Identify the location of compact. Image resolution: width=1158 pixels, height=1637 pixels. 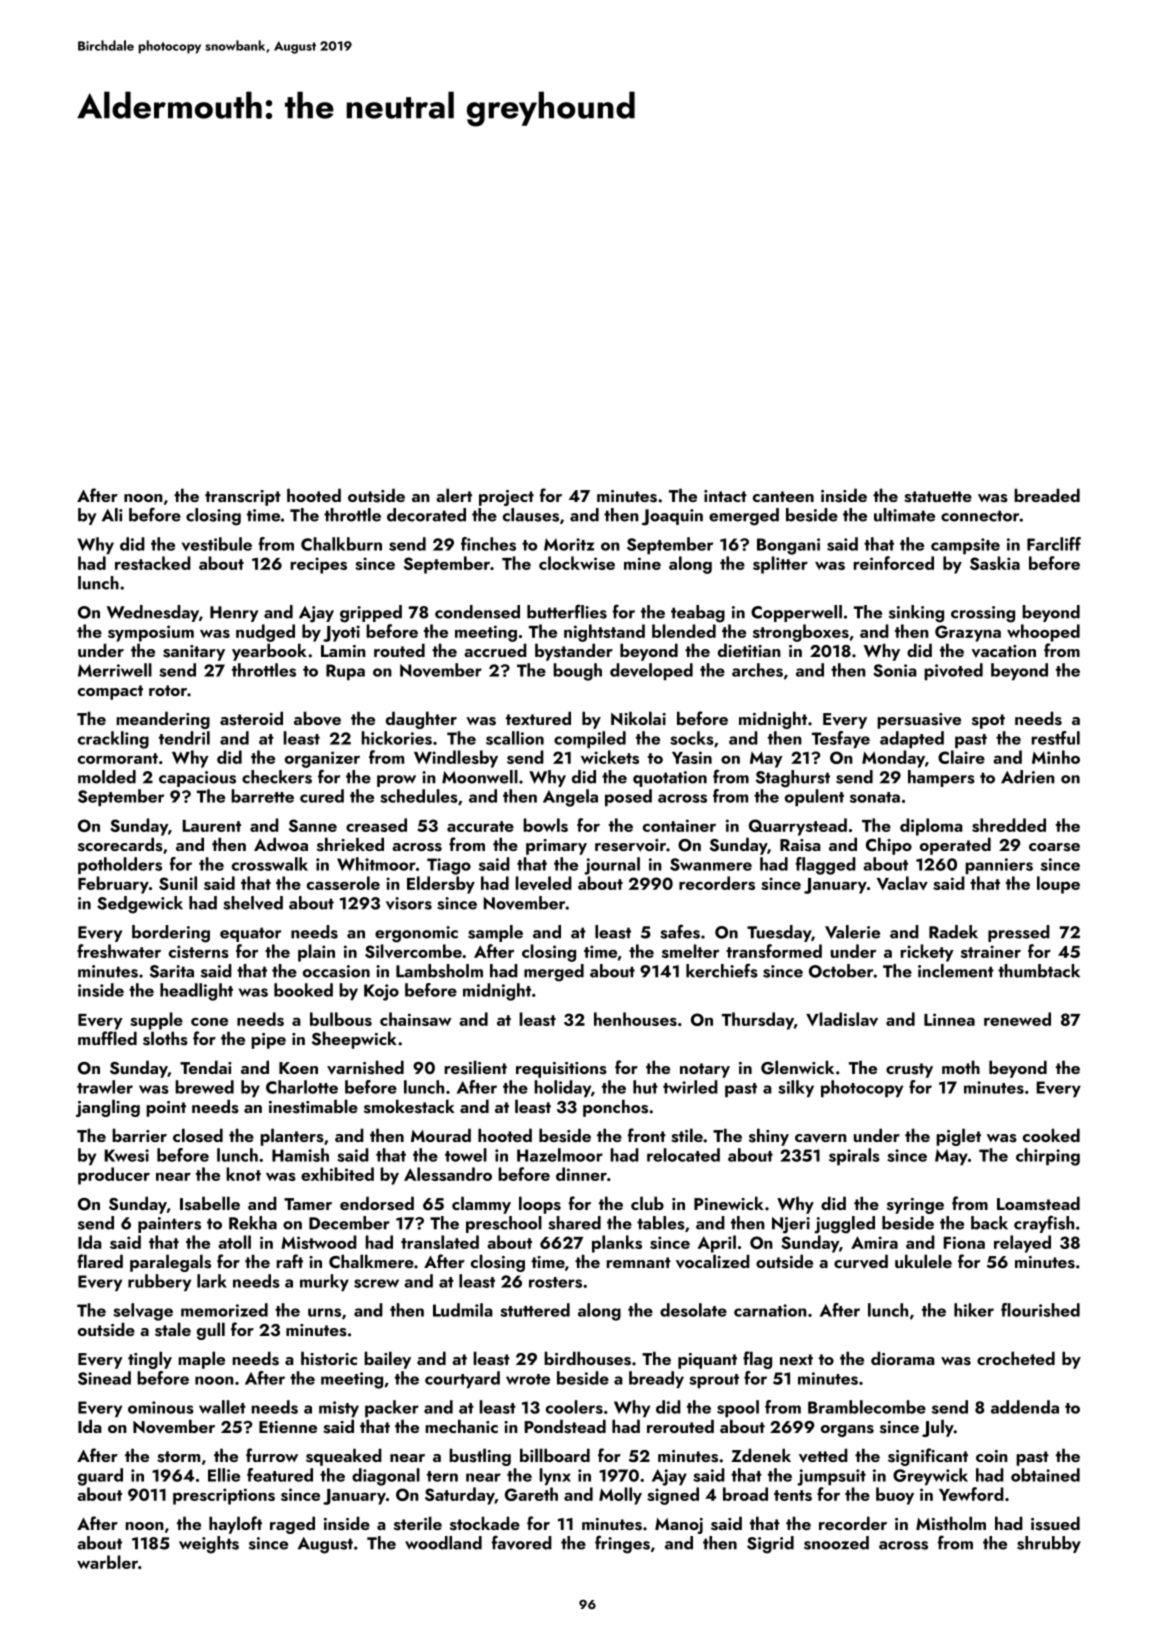
(110, 692).
